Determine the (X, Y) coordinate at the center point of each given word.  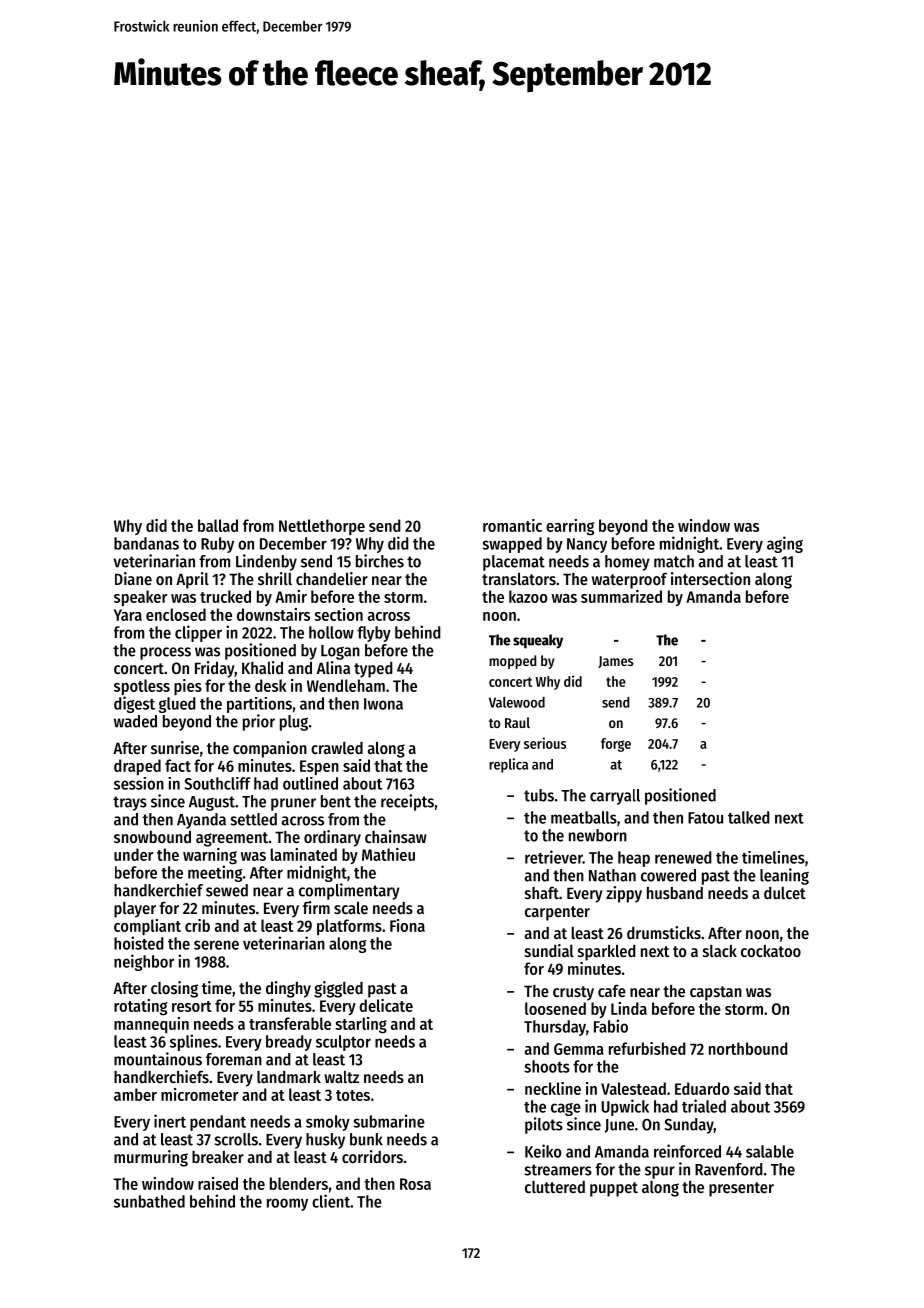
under (133, 854)
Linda (629, 1008)
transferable (290, 1023)
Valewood (517, 702)
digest (134, 704)
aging (785, 544)
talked (749, 817)
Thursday (555, 1028)
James (616, 662)
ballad (218, 525)
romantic (512, 525)
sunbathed (149, 1201)
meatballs (584, 817)
